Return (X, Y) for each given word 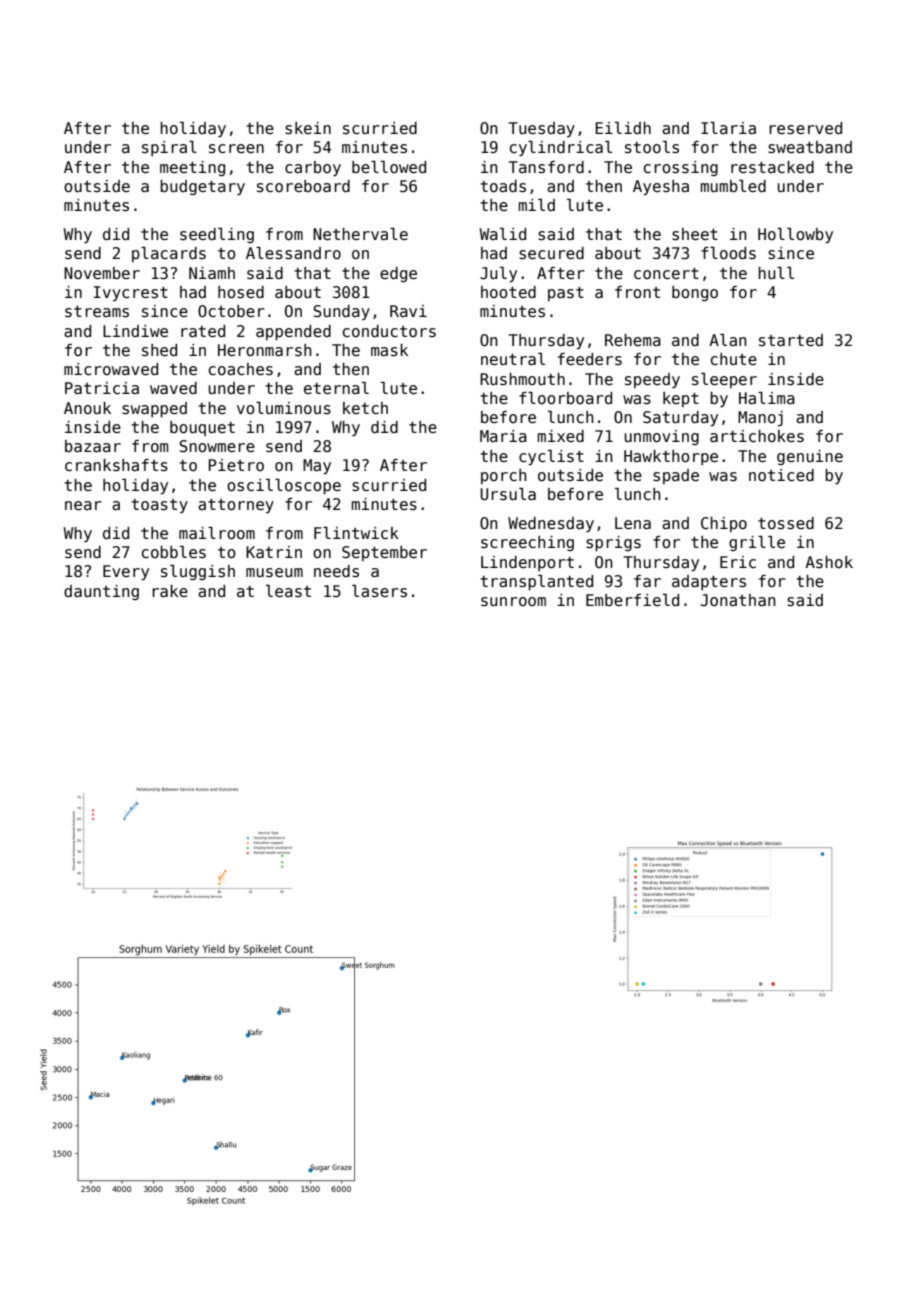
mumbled (733, 186)
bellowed (389, 167)
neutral (513, 359)
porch (504, 476)
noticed (781, 475)
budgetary (202, 187)
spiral (169, 148)
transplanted (536, 582)
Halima (767, 398)
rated (203, 331)
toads (503, 186)
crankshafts (116, 465)
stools (652, 147)
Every (126, 573)
